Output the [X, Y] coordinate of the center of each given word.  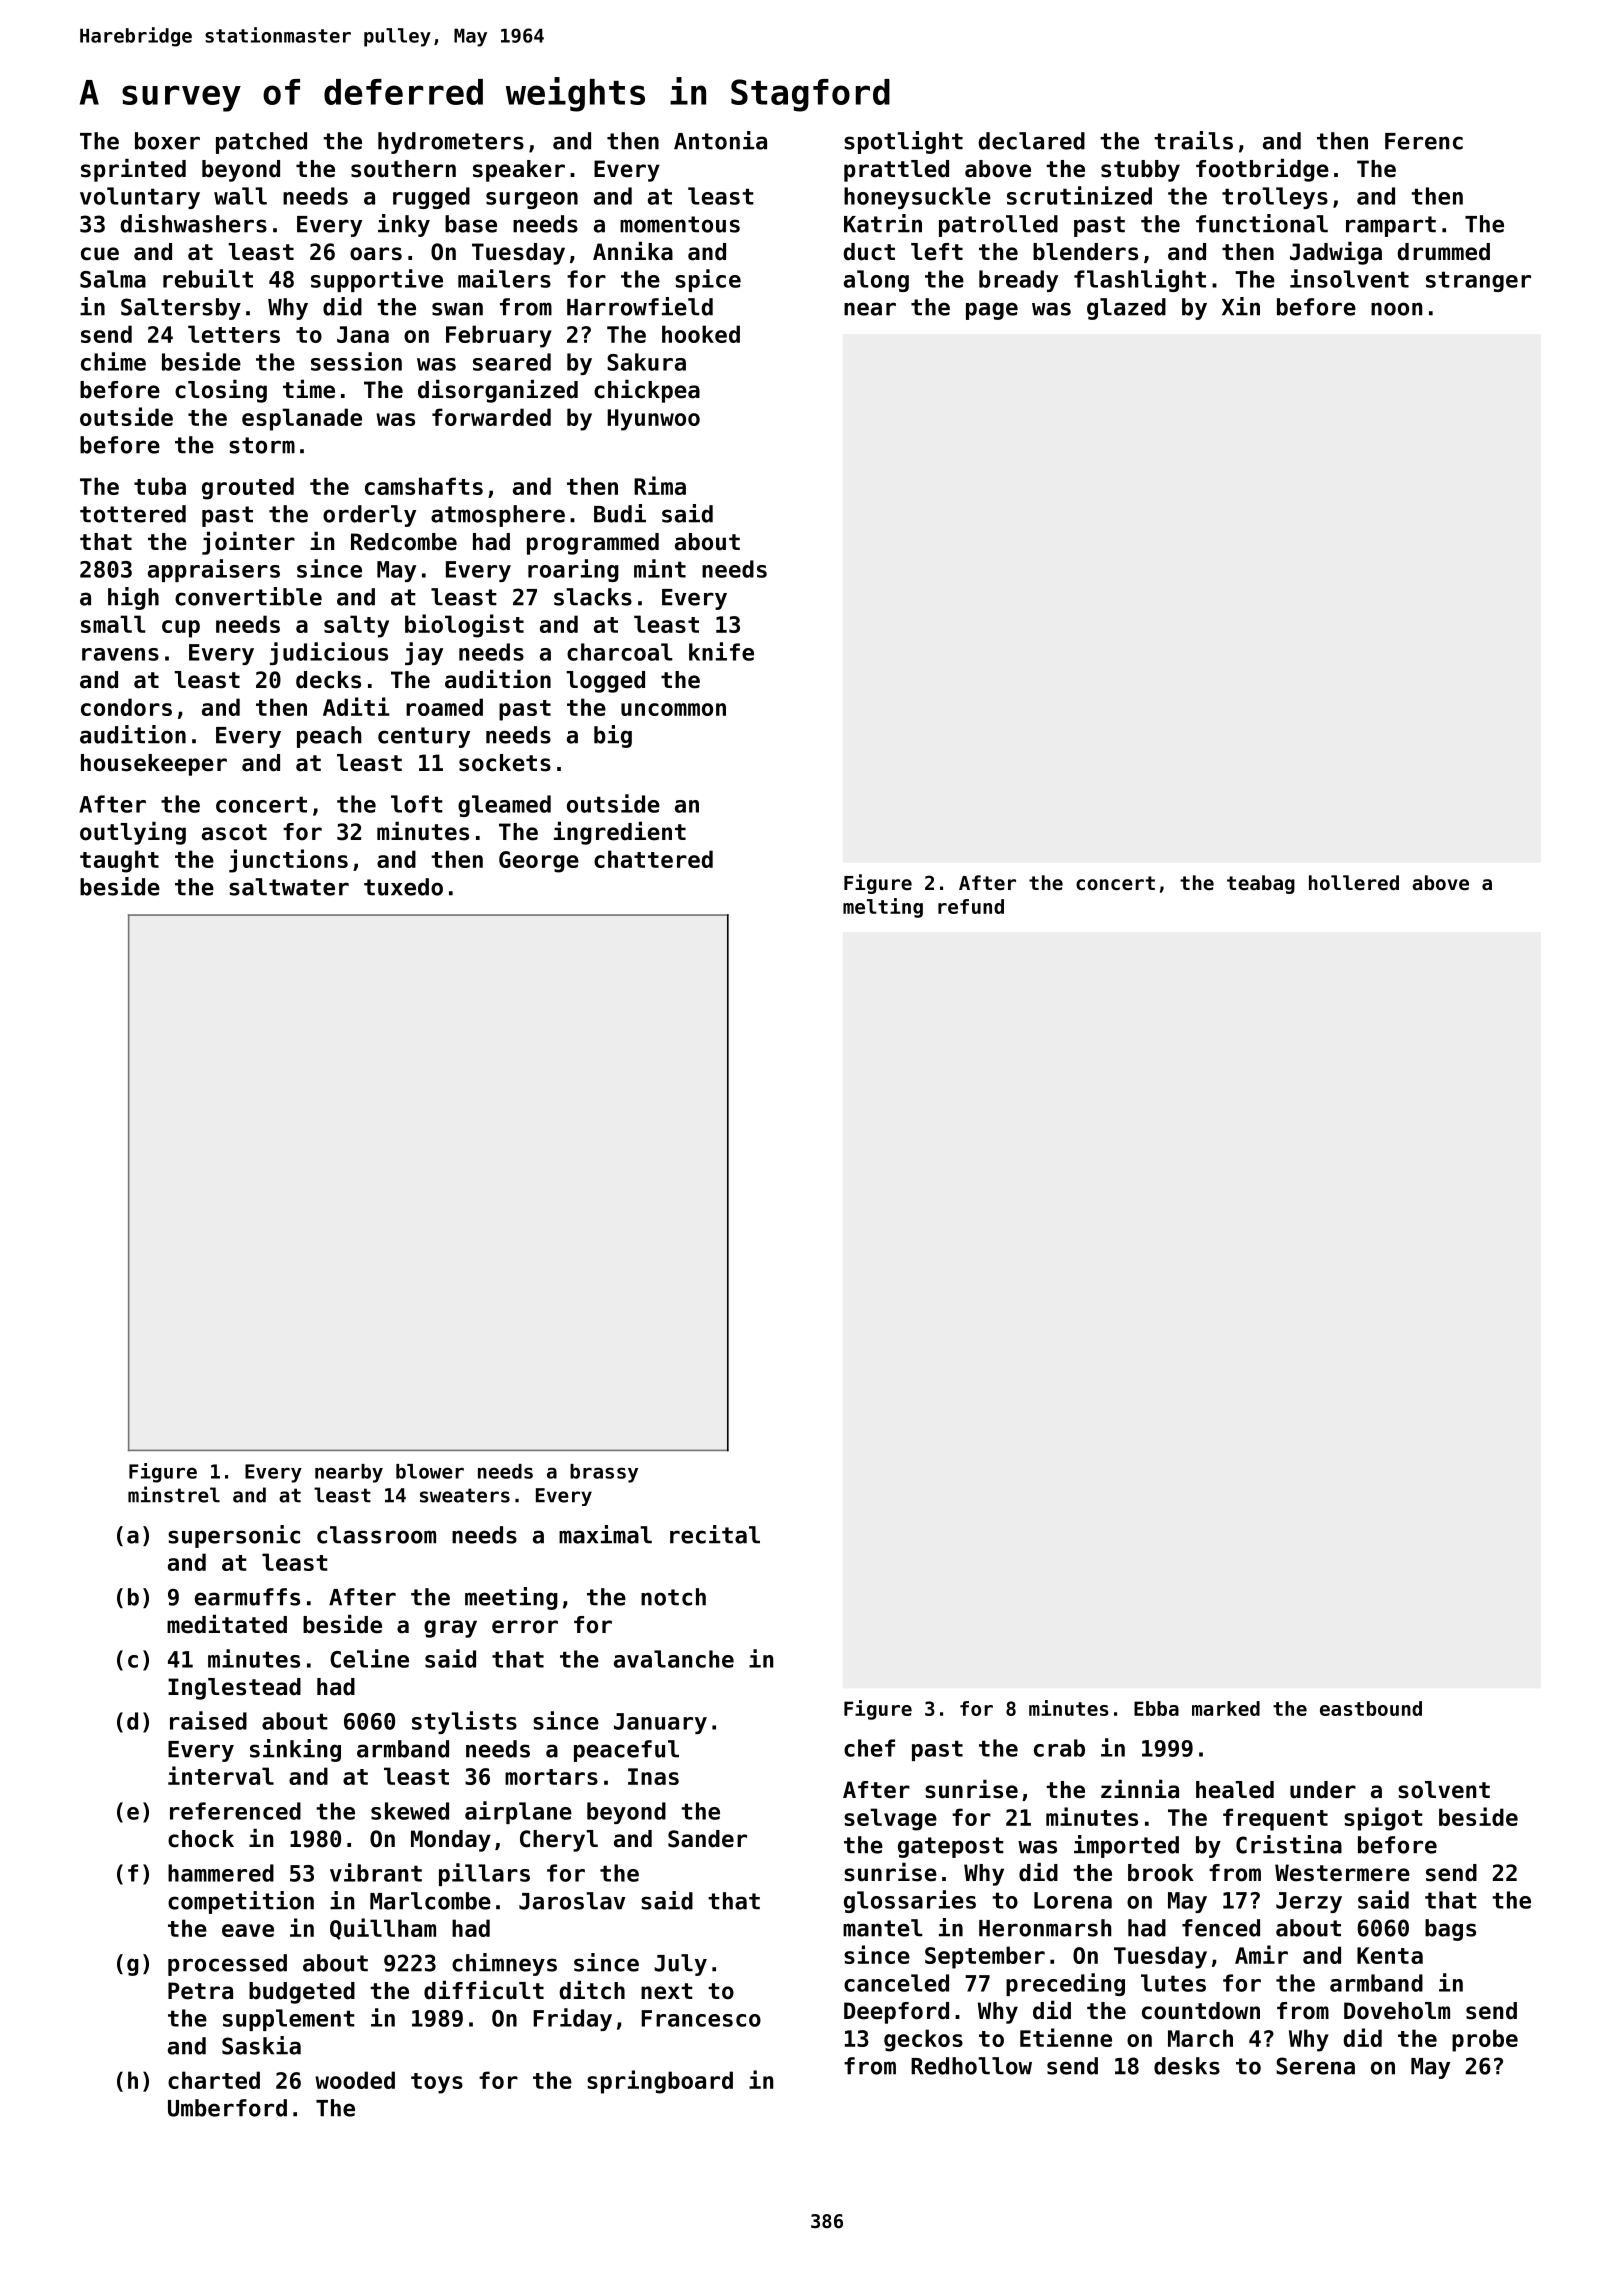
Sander [707, 1839]
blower [430, 1471]
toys [437, 2083]
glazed [1126, 309]
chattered [653, 859]
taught [119, 861]
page [992, 311]
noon [1396, 309]
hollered [1354, 882]
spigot [1383, 1819]
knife [721, 651]
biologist [464, 626]
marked [1226, 1708]
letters [234, 334]
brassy [604, 1473]
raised [208, 1720]
